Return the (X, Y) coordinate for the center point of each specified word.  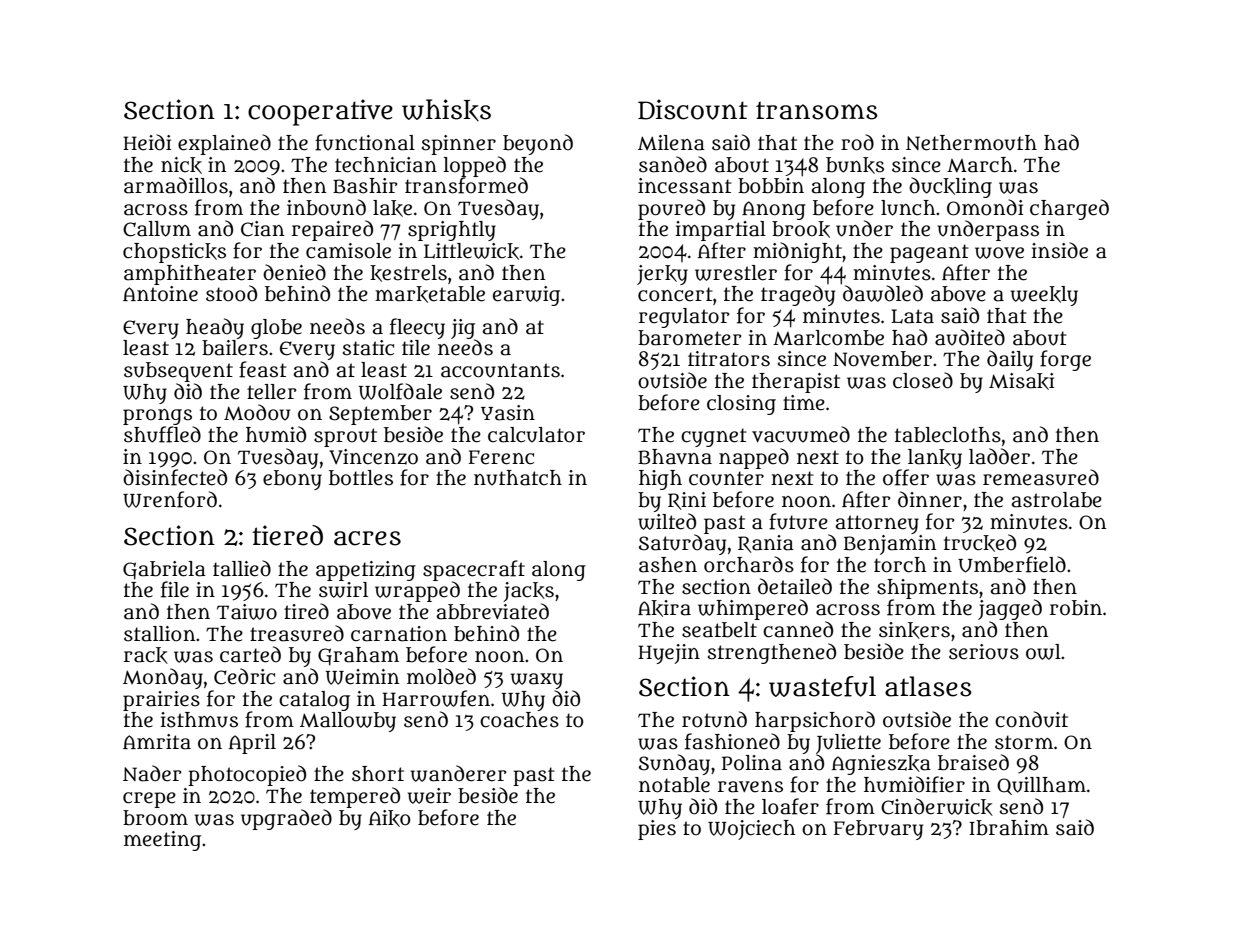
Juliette (848, 744)
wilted (667, 521)
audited (970, 337)
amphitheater (190, 275)
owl (1043, 652)
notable (674, 785)
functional (365, 142)
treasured (297, 633)
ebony (292, 480)
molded (441, 676)
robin (1076, 608)
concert (675, 294)
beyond (538, 144)
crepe (149, 800)
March (980, 165)
